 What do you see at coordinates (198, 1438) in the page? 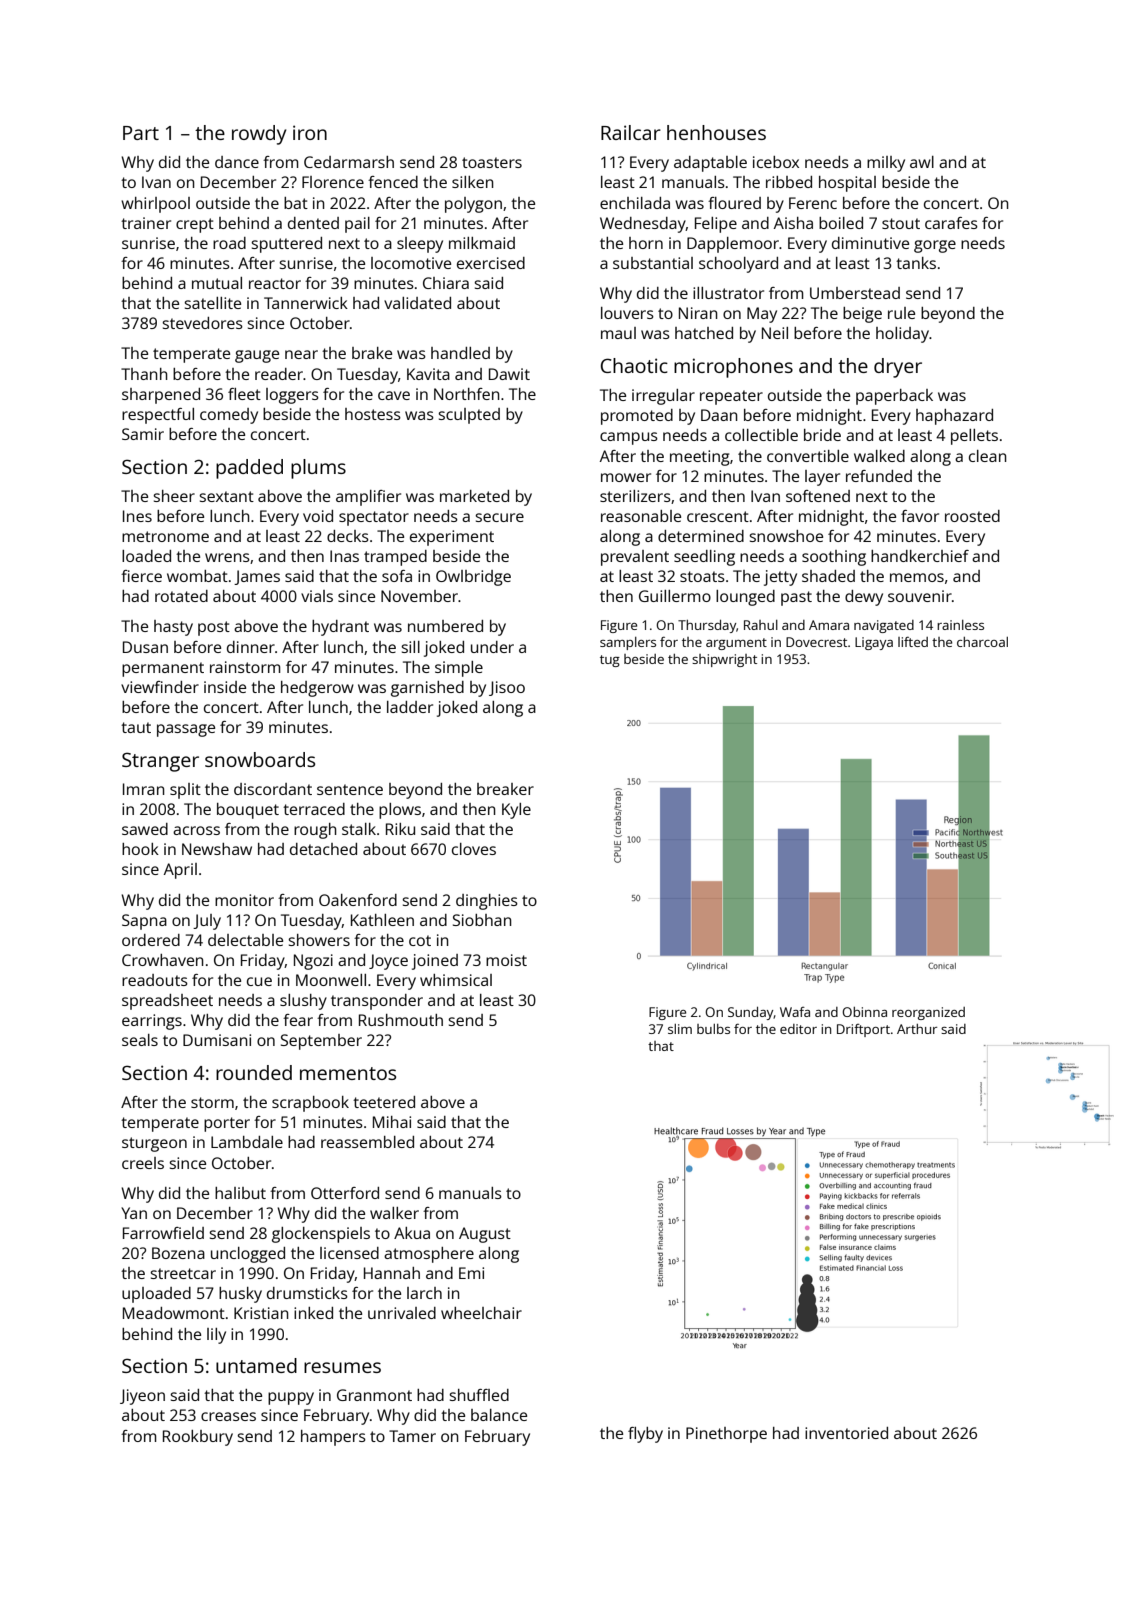
I see `Rookbury` at bounding box center [198, 1438].
